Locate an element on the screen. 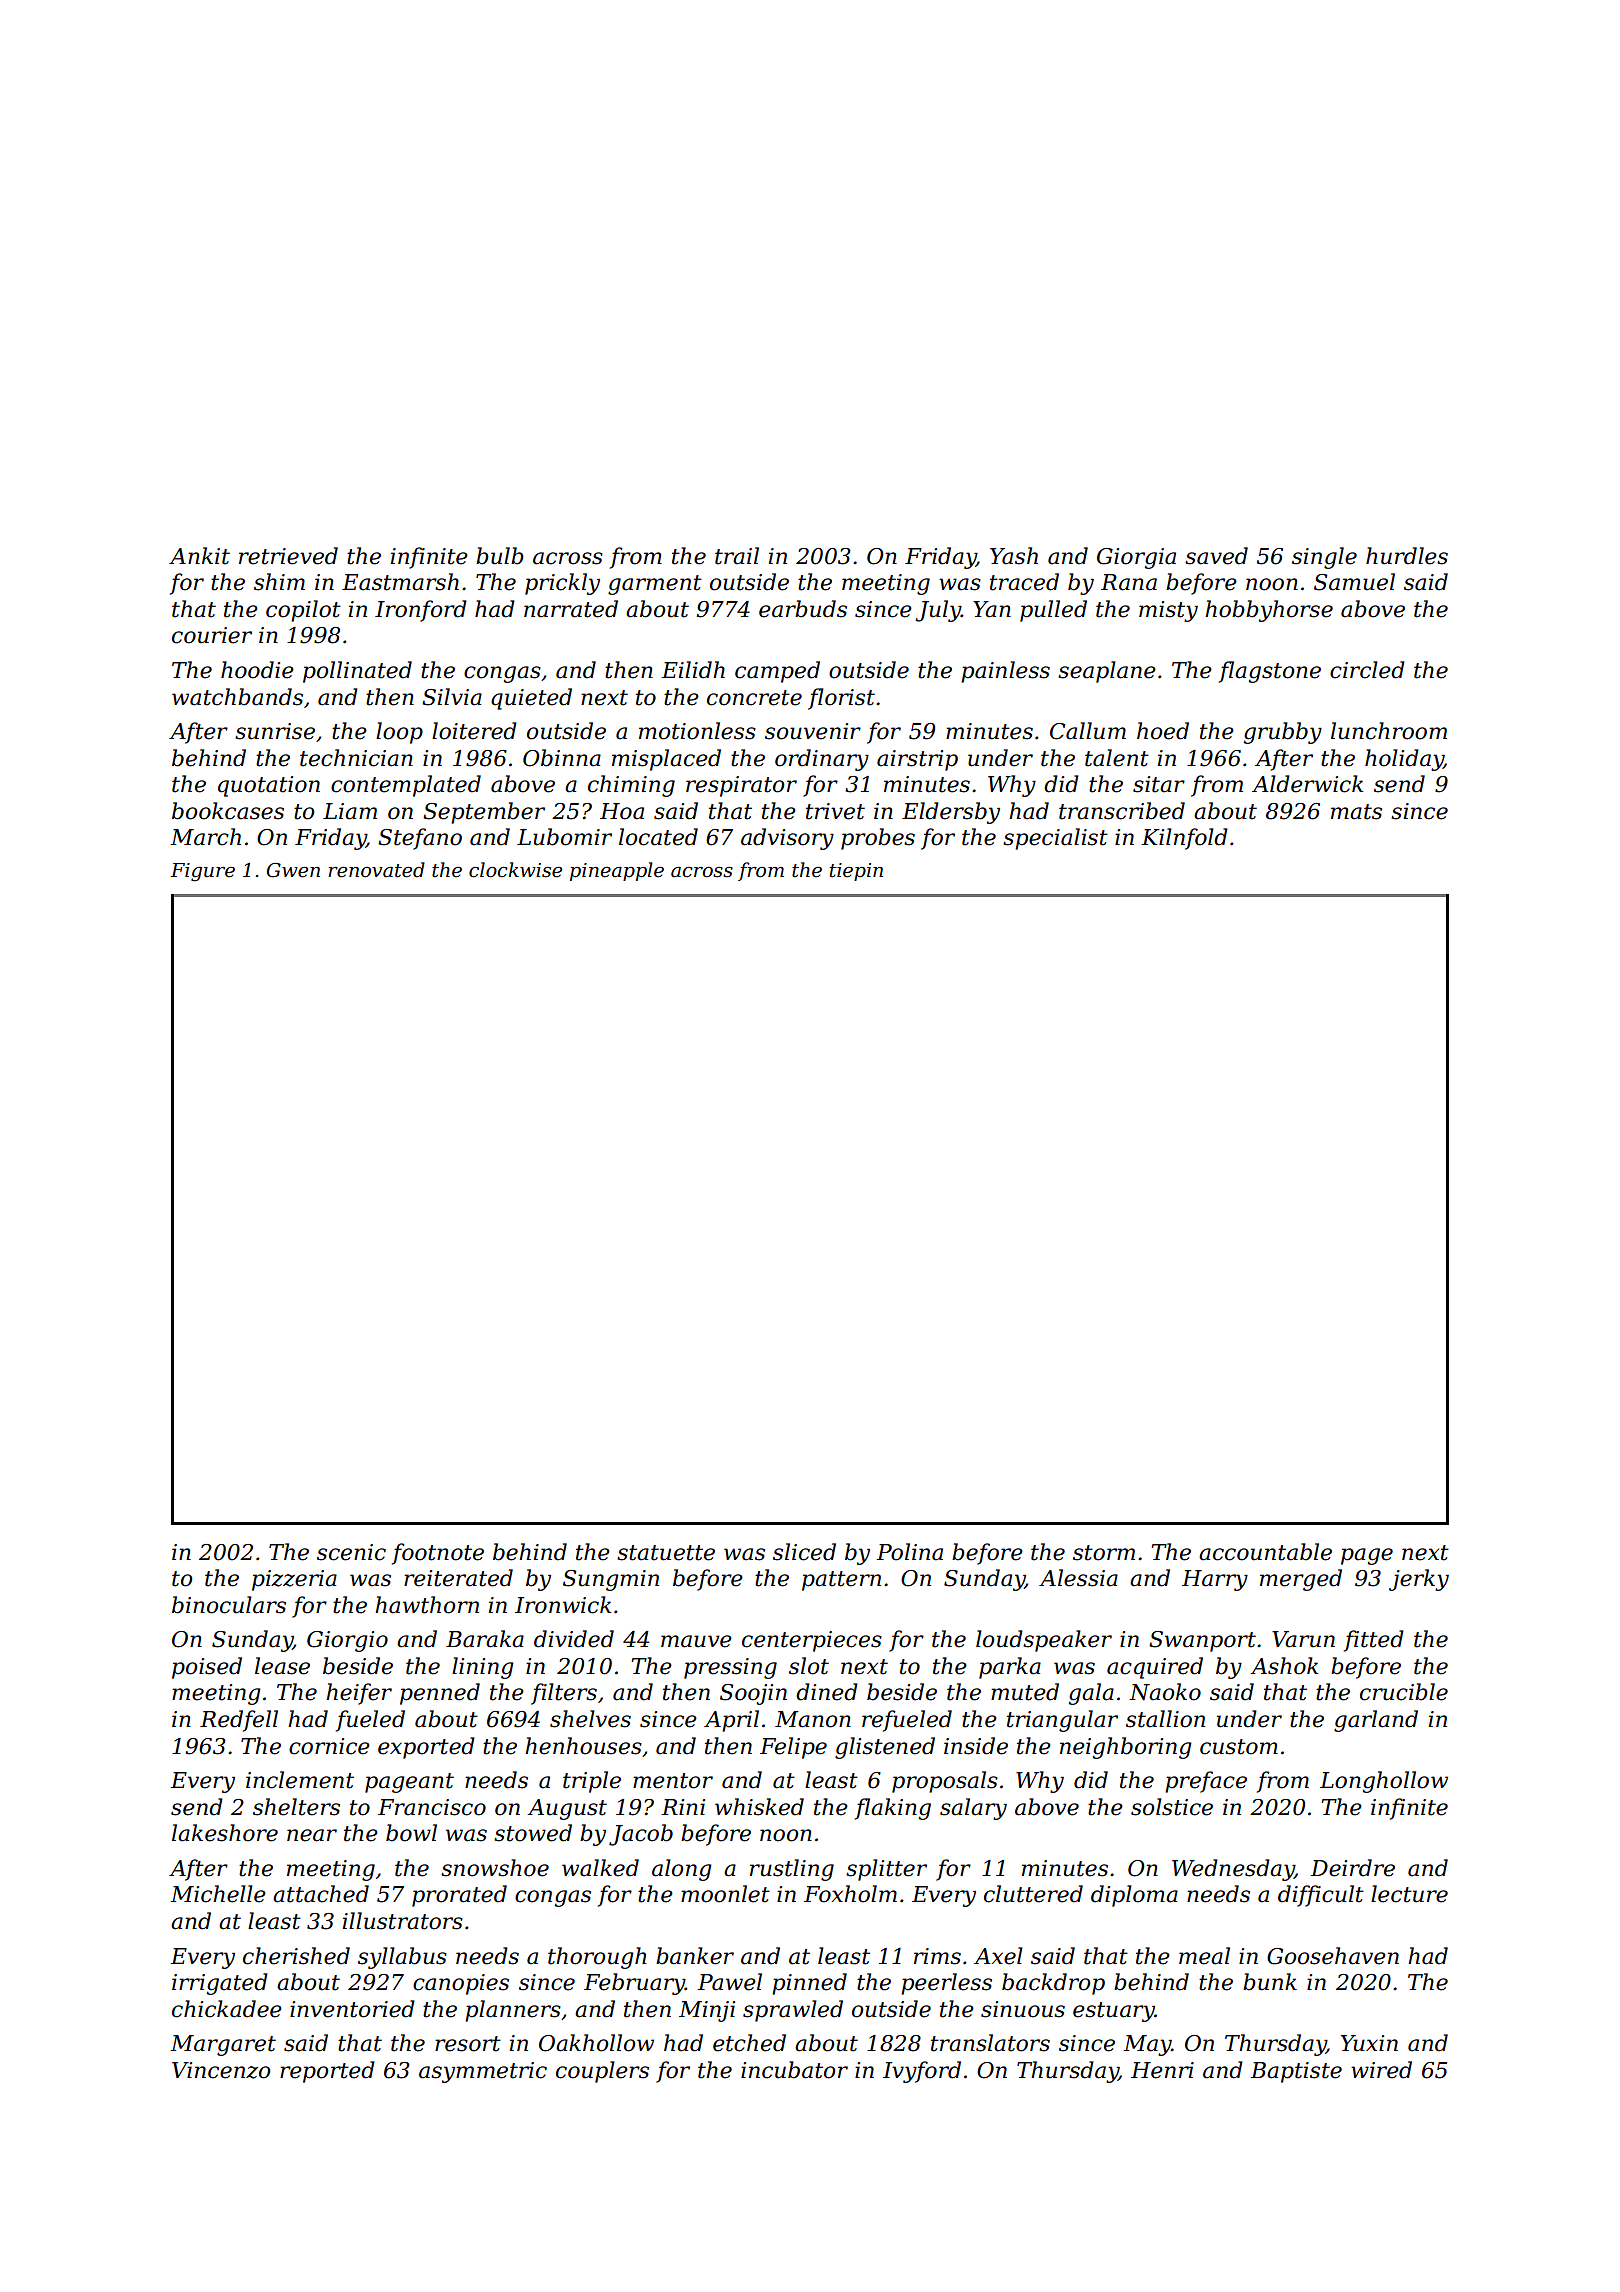  Silvia is located at coordinates (452, 697).
